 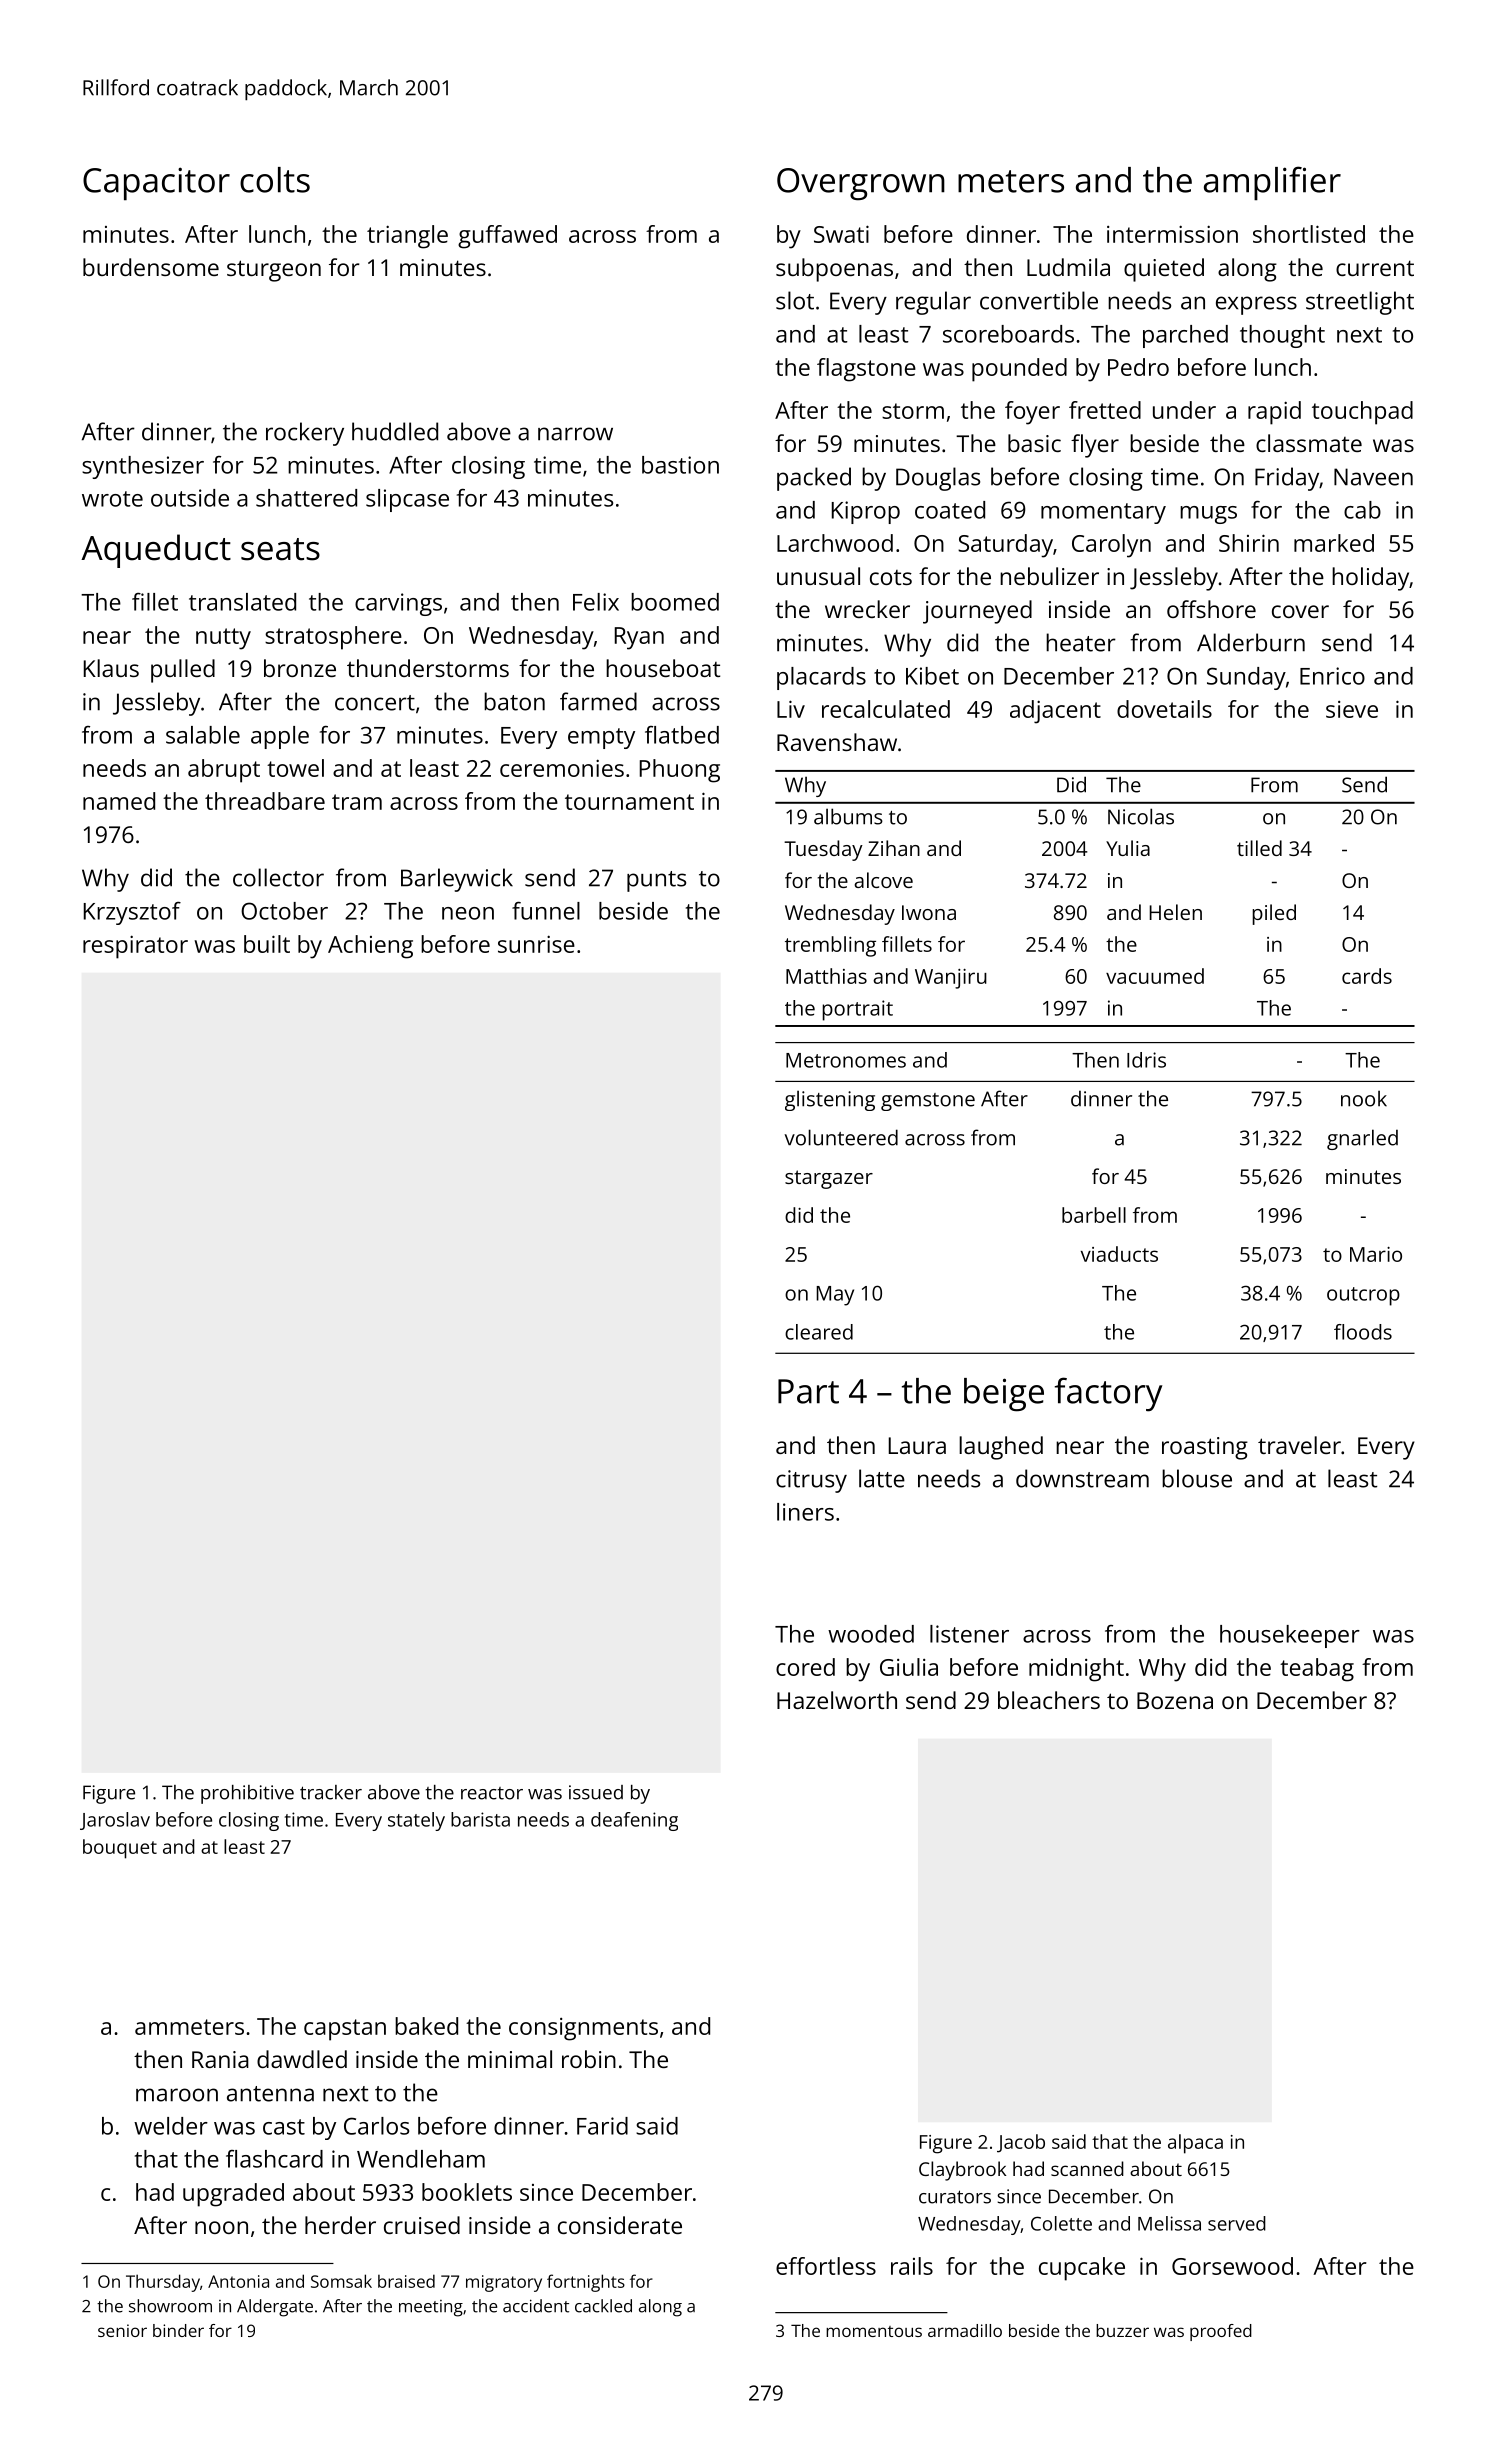 I want to click on amplifier, so click(x=1272, y=183).
